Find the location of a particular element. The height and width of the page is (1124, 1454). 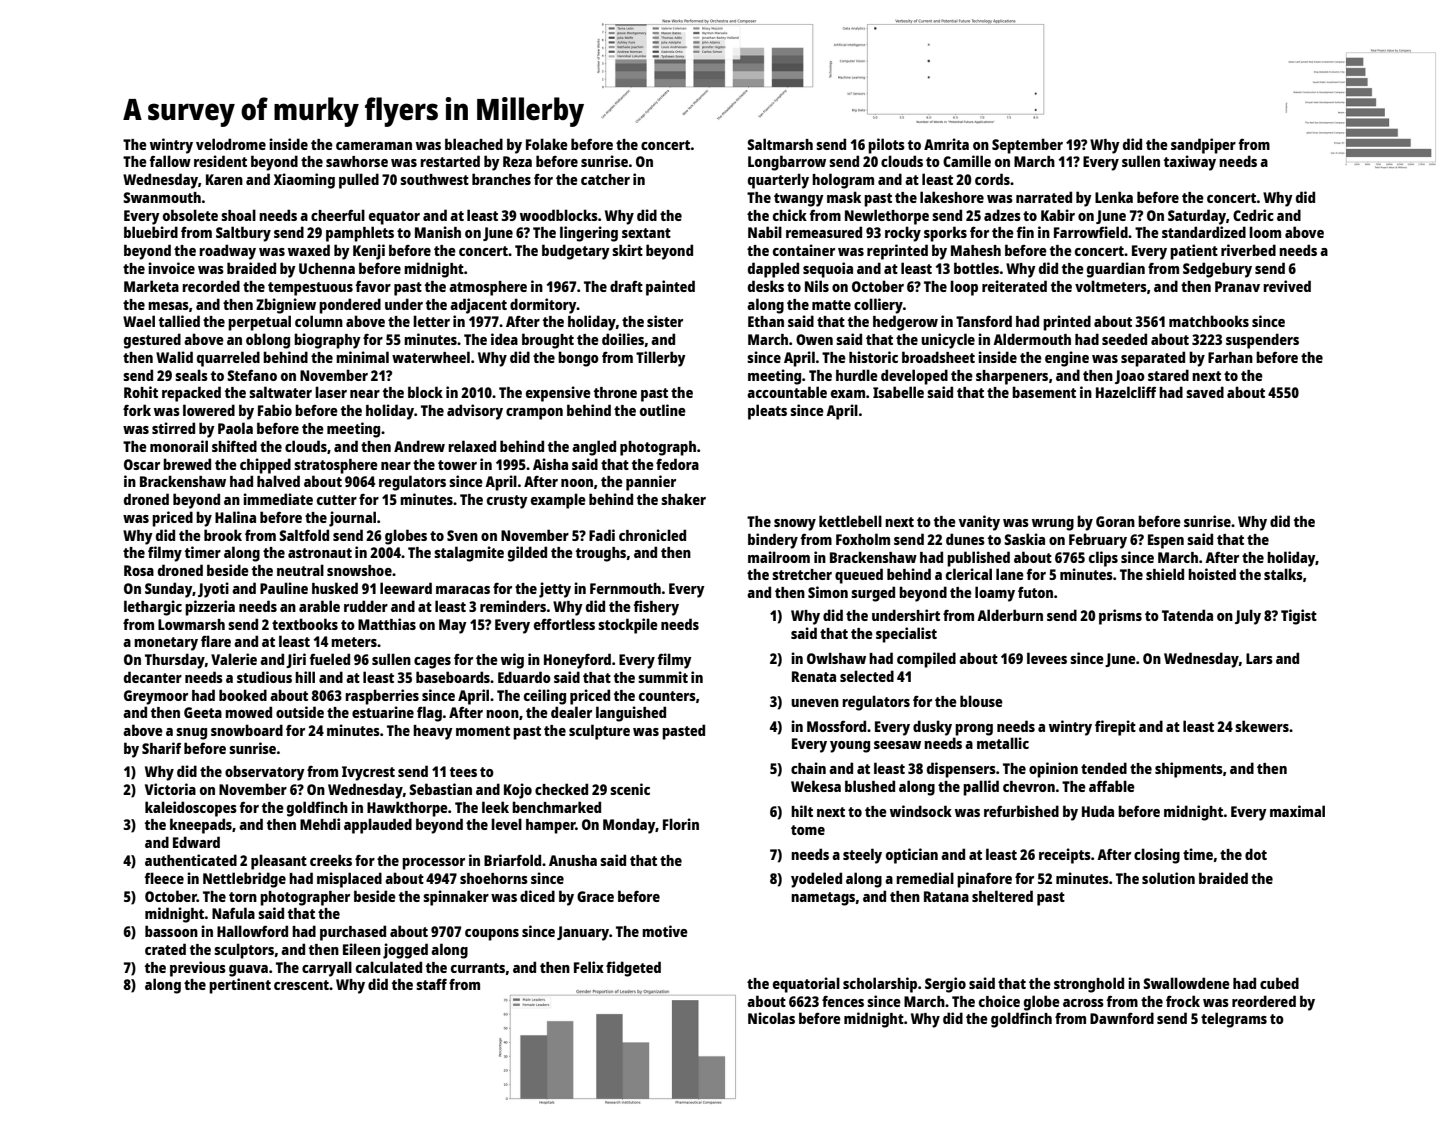

sheltered is located at coordinates (1002, 896).
